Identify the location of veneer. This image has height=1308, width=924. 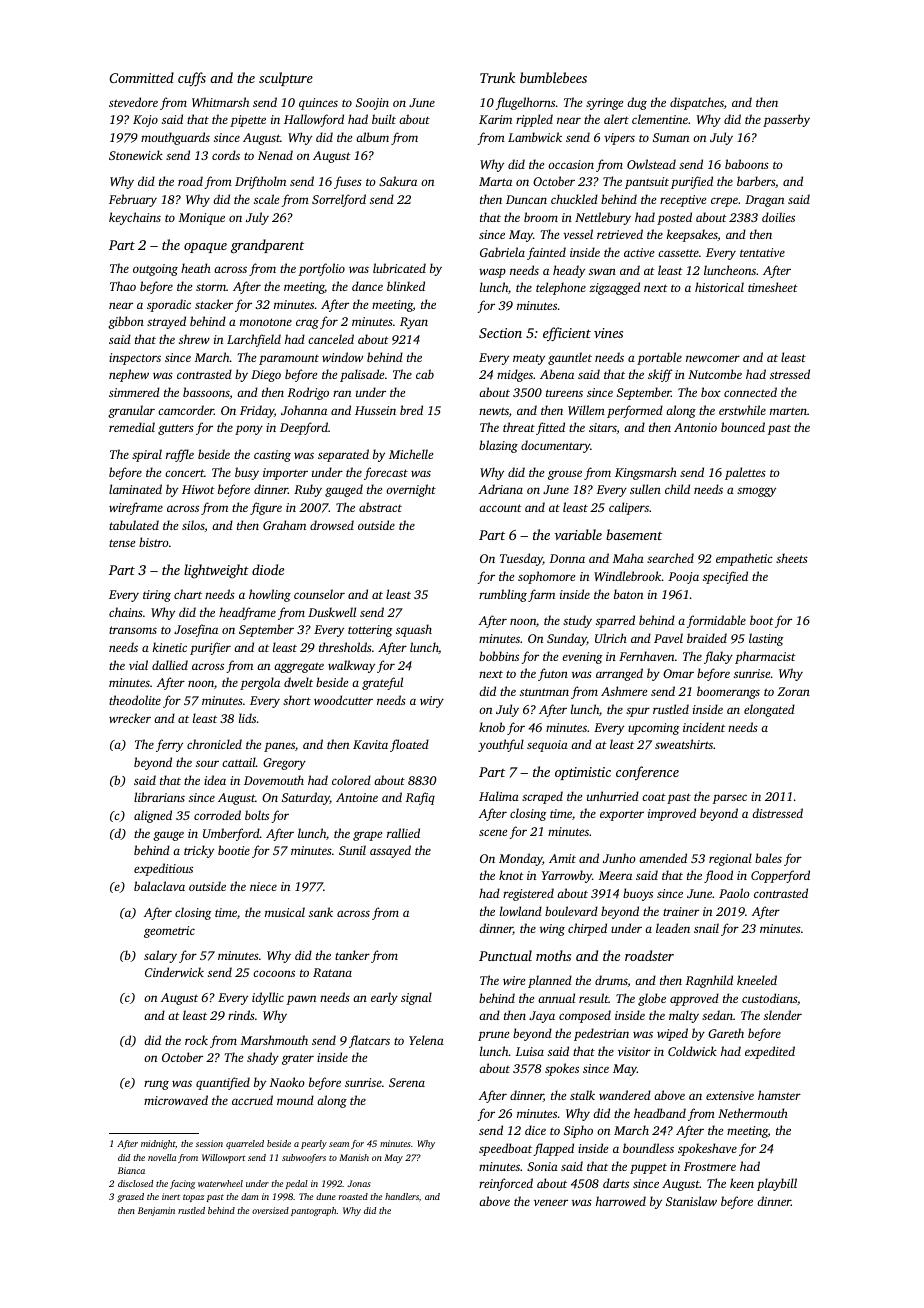
(551, 1202).
